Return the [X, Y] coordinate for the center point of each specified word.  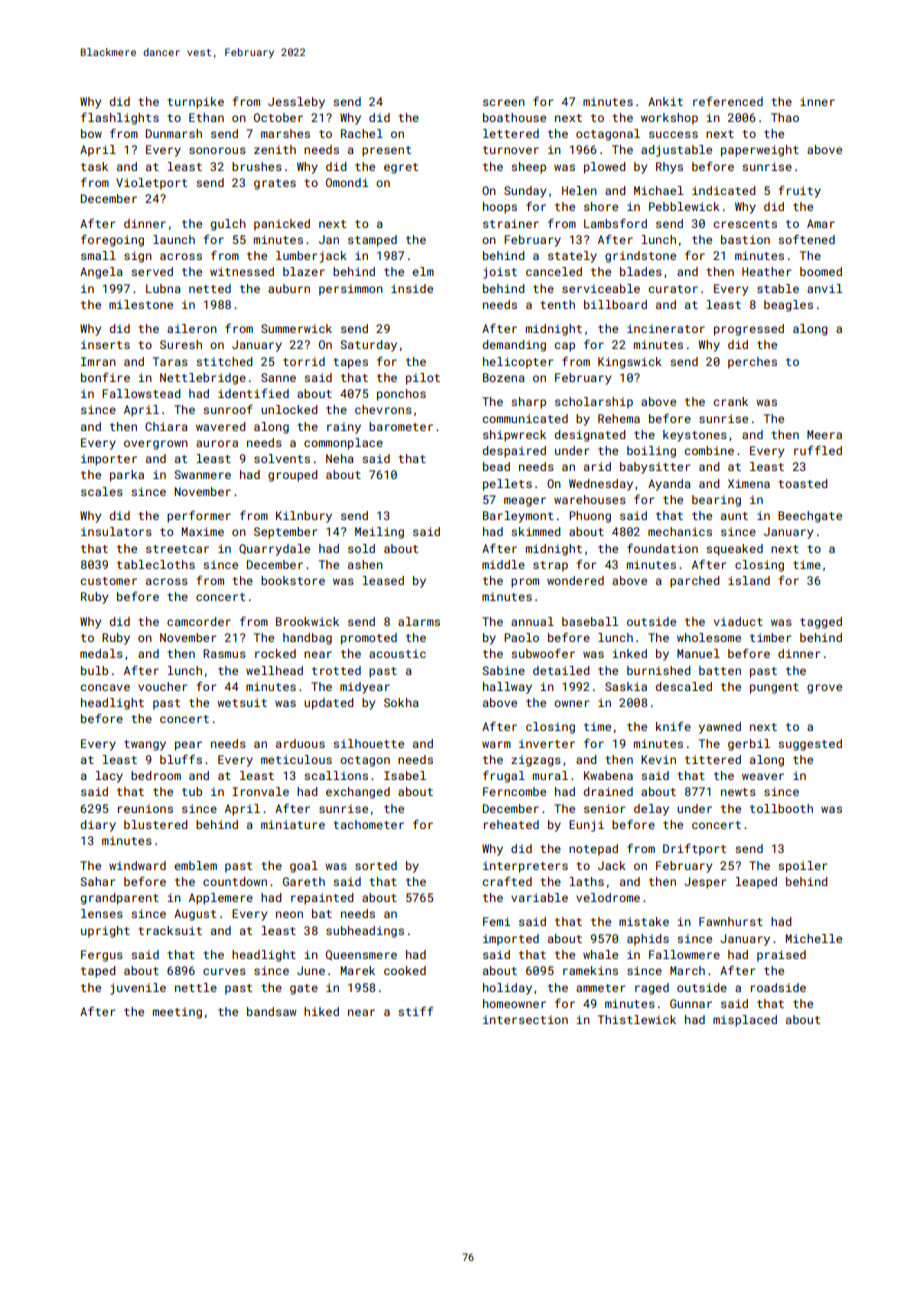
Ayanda [669, 485]
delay [651, 810]
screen [504, 102]
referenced [728, 101]
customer [109, 581]
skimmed [536, 531]
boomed [821, 271]
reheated [511, 824]
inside [412, 288]
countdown [235, 881]
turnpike [195, 103]
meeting [177, 1013]
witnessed [242, 271]
